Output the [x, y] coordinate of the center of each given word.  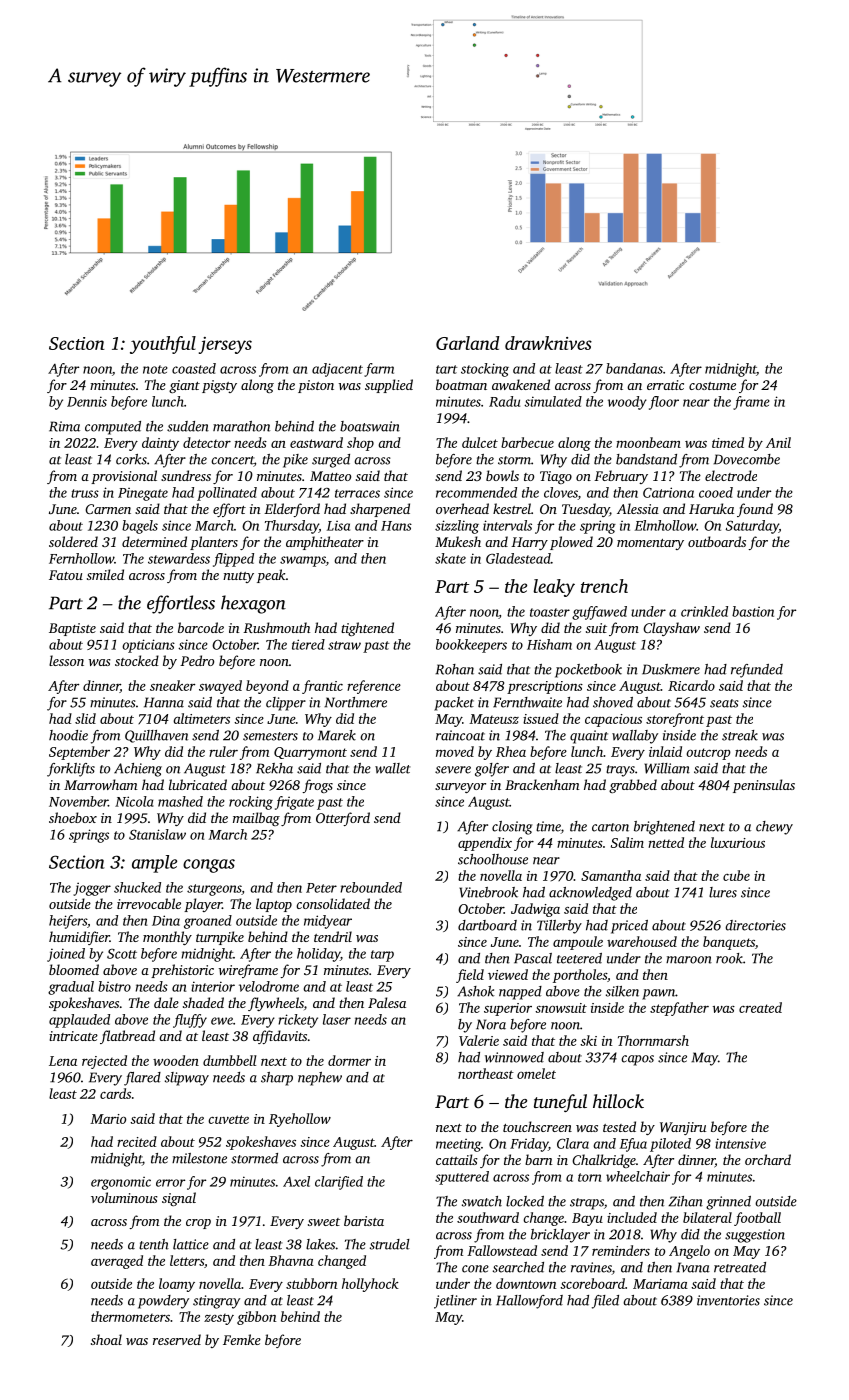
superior [508, 1009]
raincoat [460, 735]
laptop [274, 905]
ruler [223, 751]
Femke [242, 1339]
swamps [303, 561]
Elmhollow [665, 525]
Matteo [330, 476]
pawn [658, 994]
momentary [650, 544]
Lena [63, 1061]
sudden [188, 426]
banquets [729, 943]
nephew [320, 1079]
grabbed [633, 786]
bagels [140, 527]
